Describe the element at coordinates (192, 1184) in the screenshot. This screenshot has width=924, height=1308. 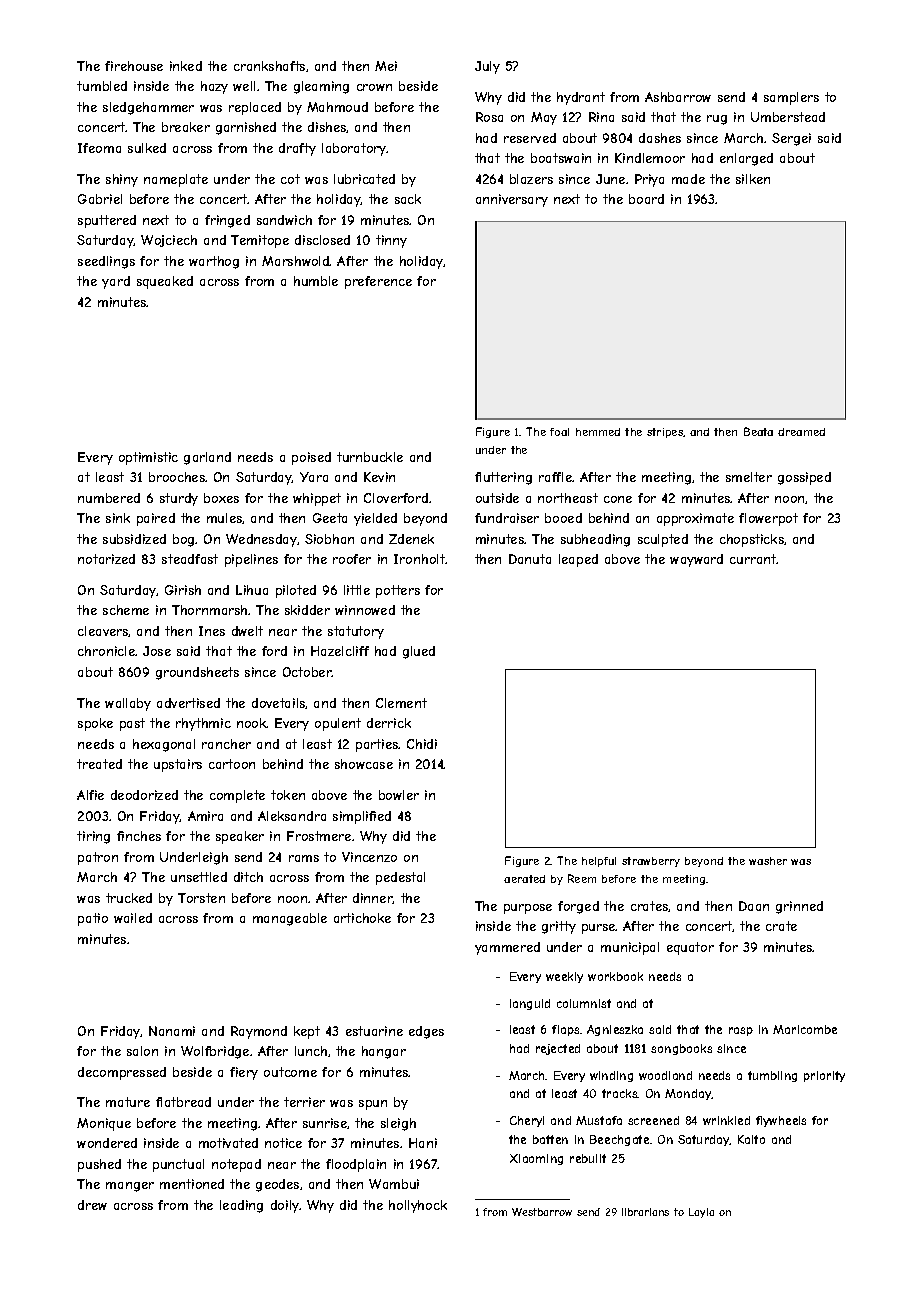
I see `mentioned` at that location.
